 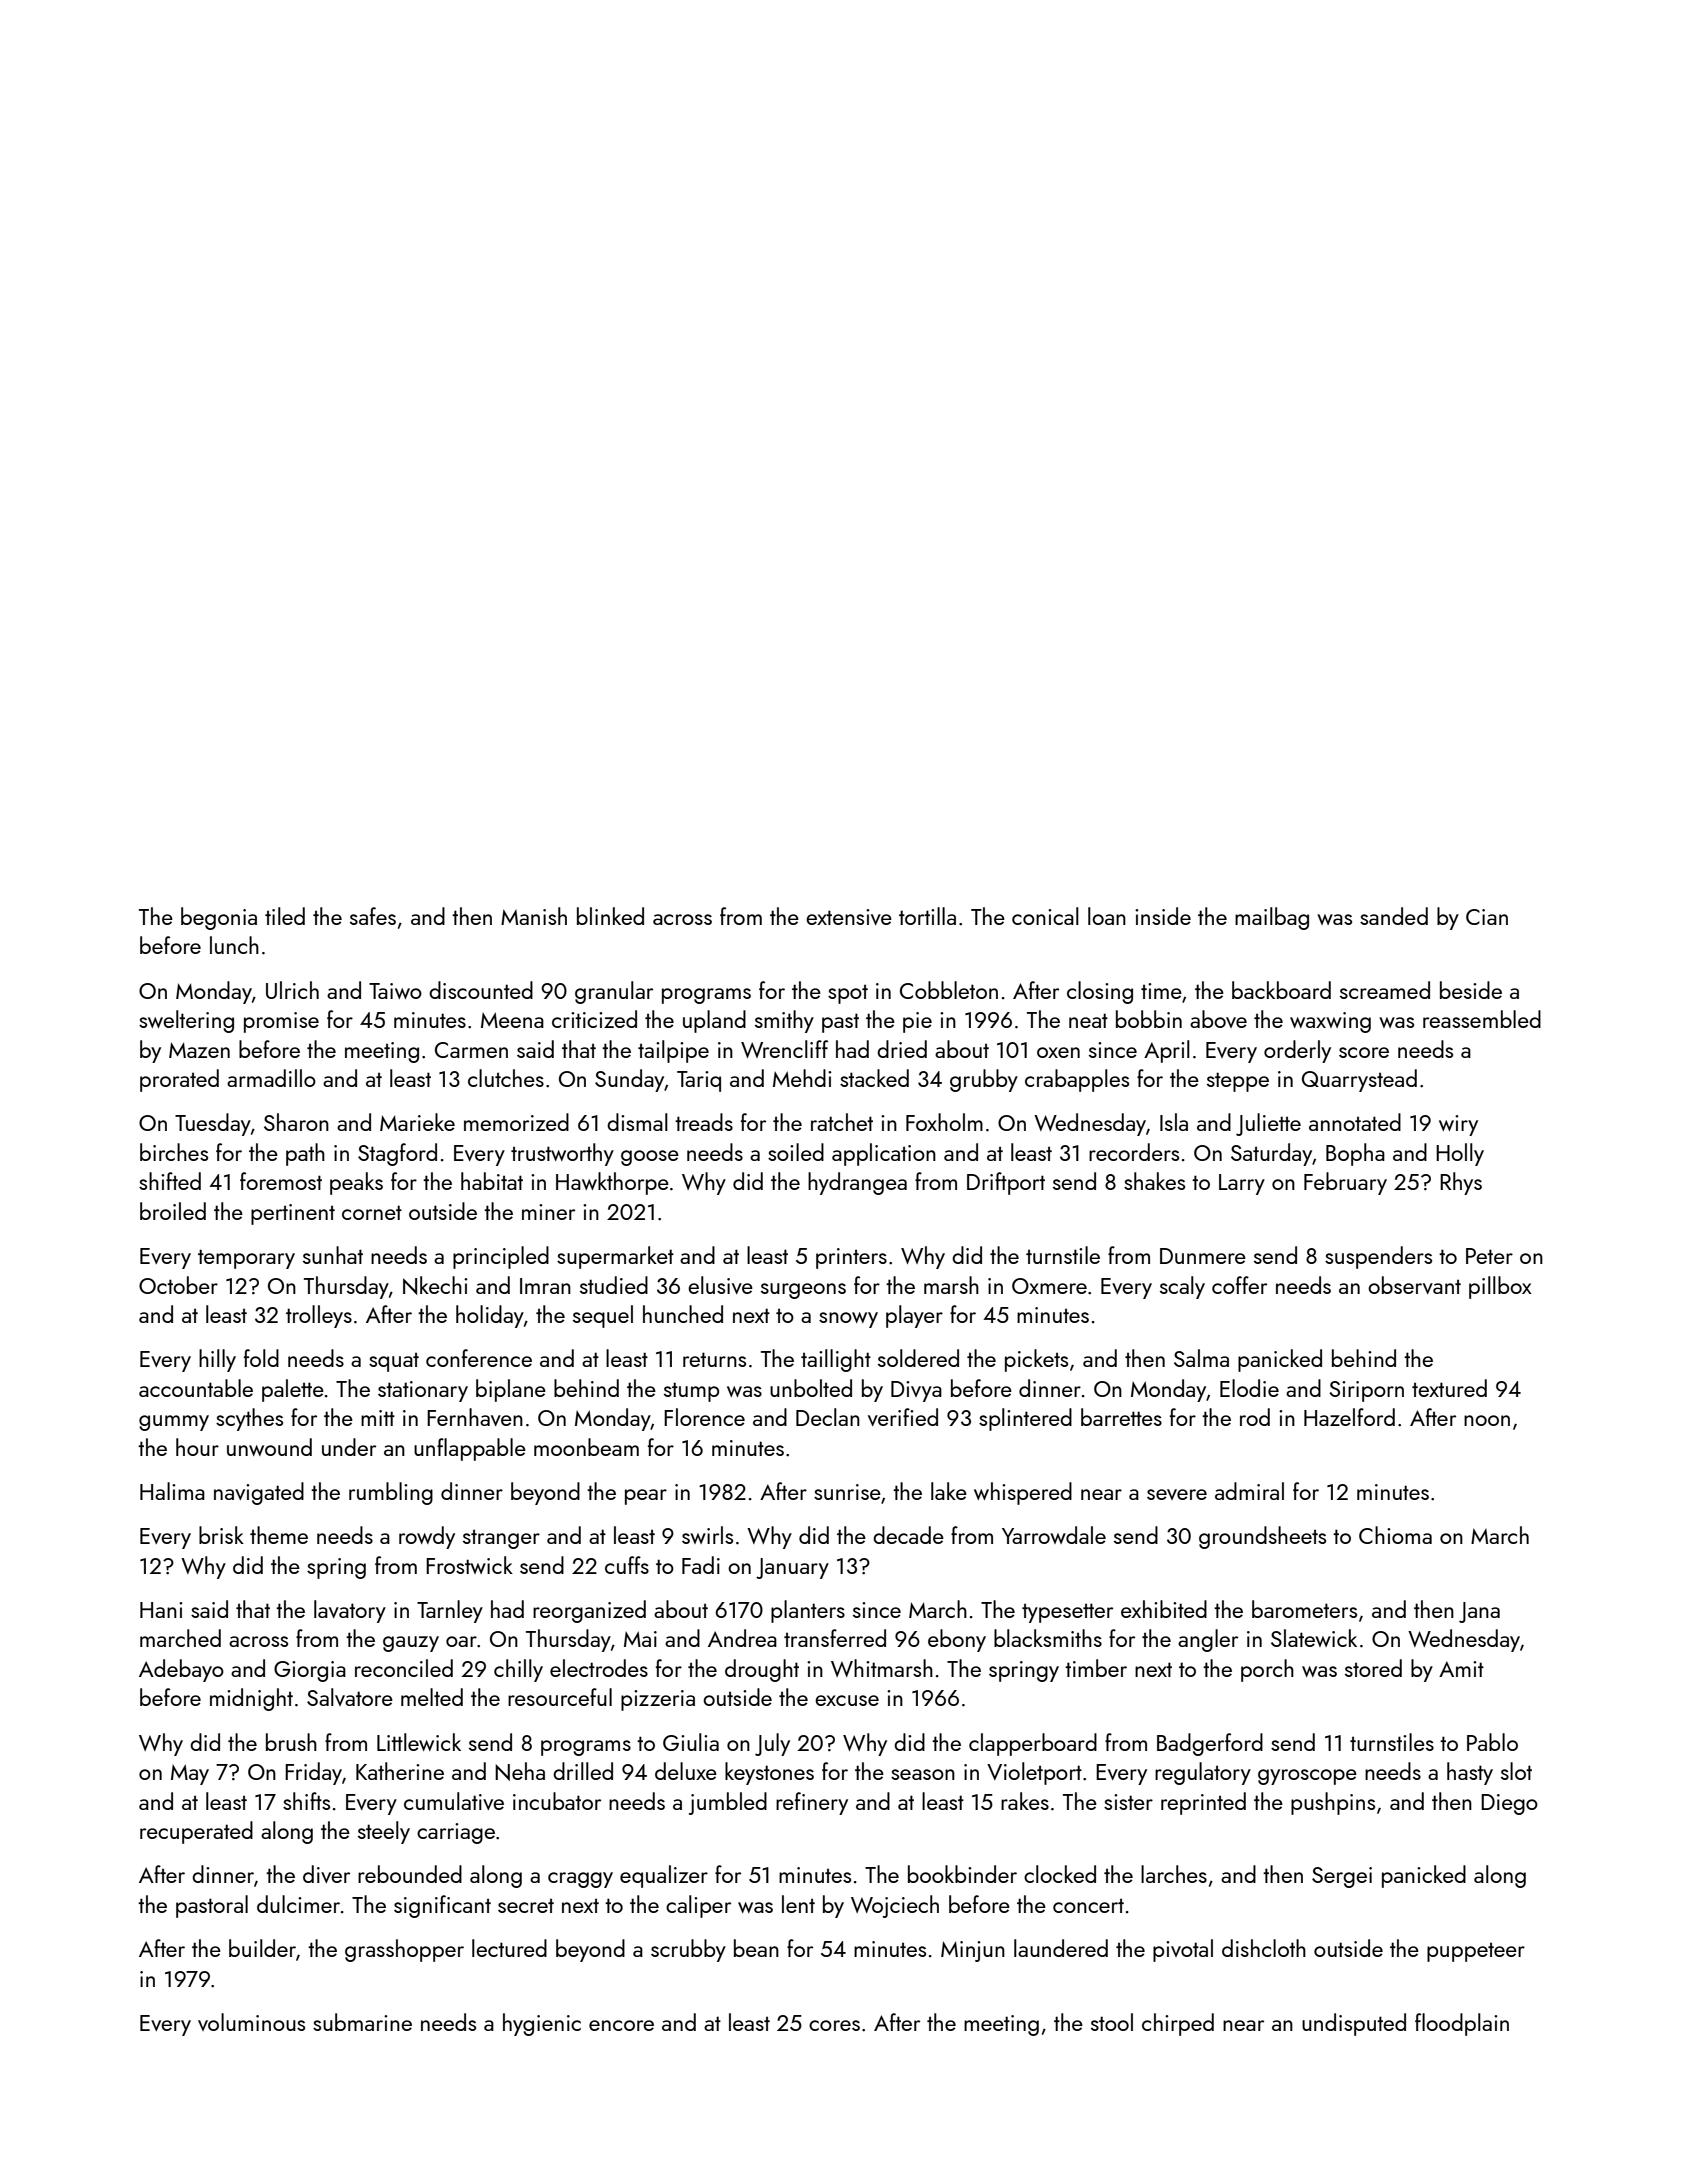 I want to click on Chioma, so click(x=1395, y=1535).
